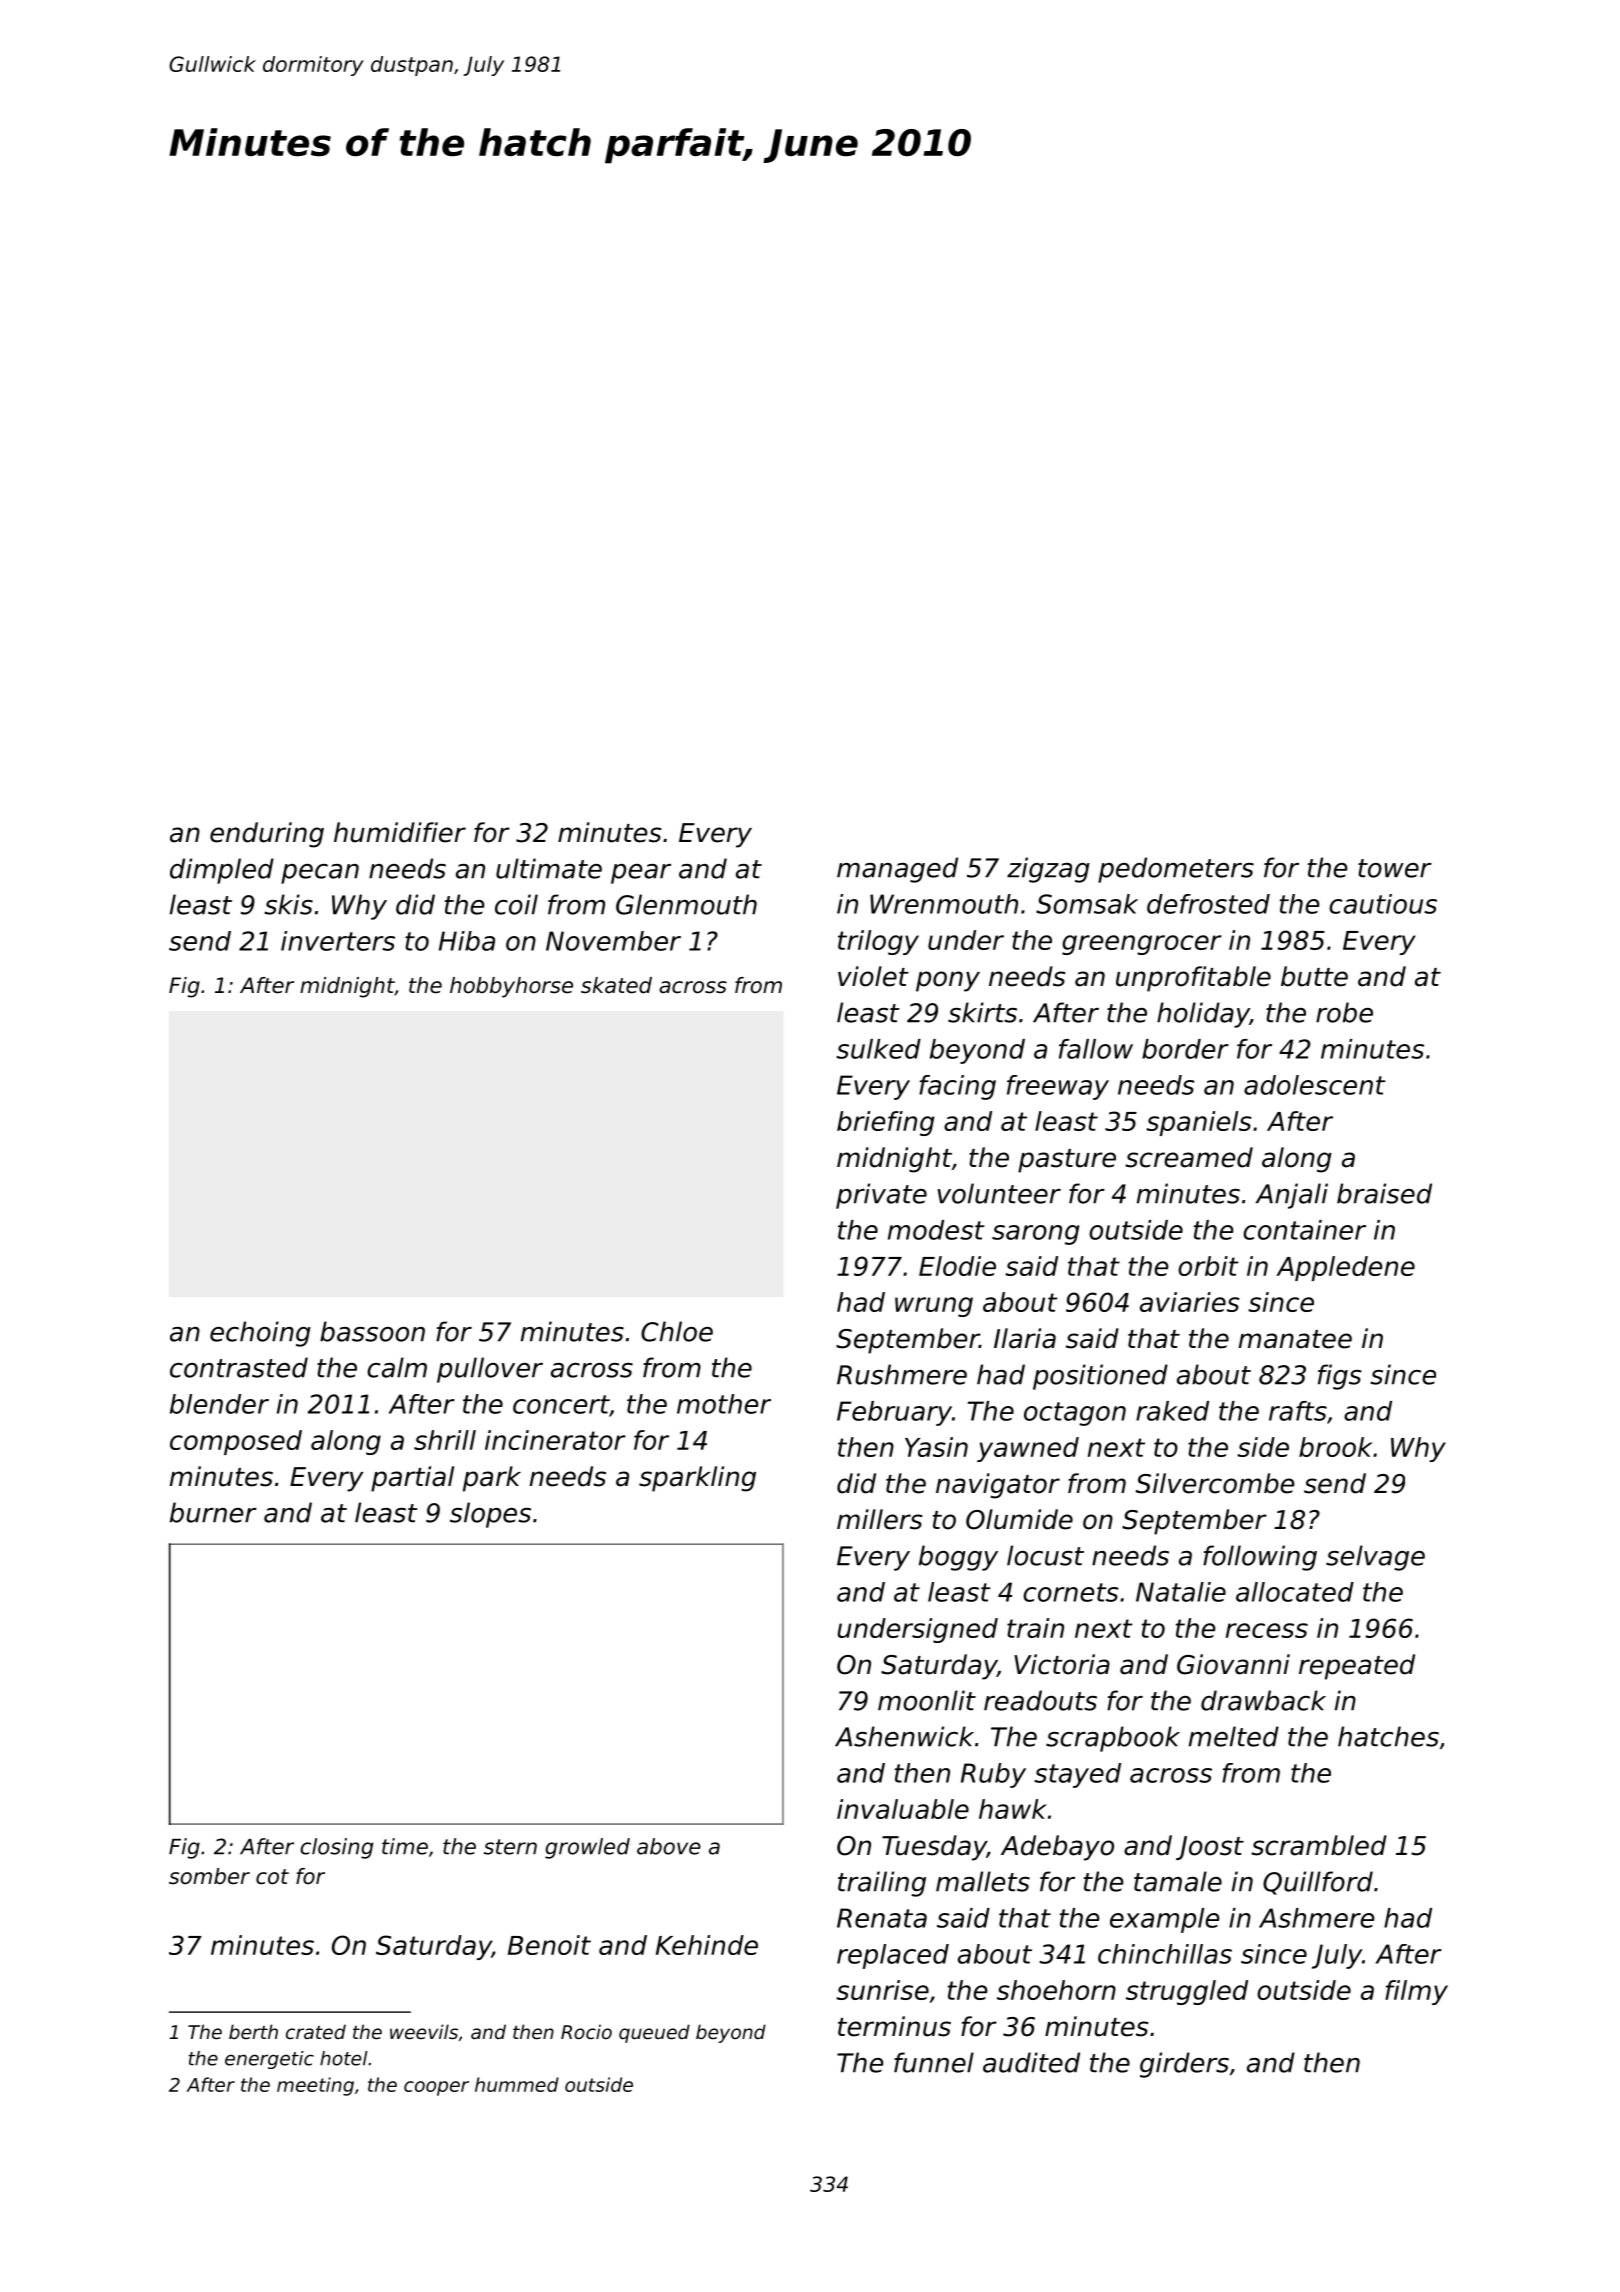  What do you see at coordinates (885, 1123) in the page?
I see `briefing` at bounding box center [885, 1123].
